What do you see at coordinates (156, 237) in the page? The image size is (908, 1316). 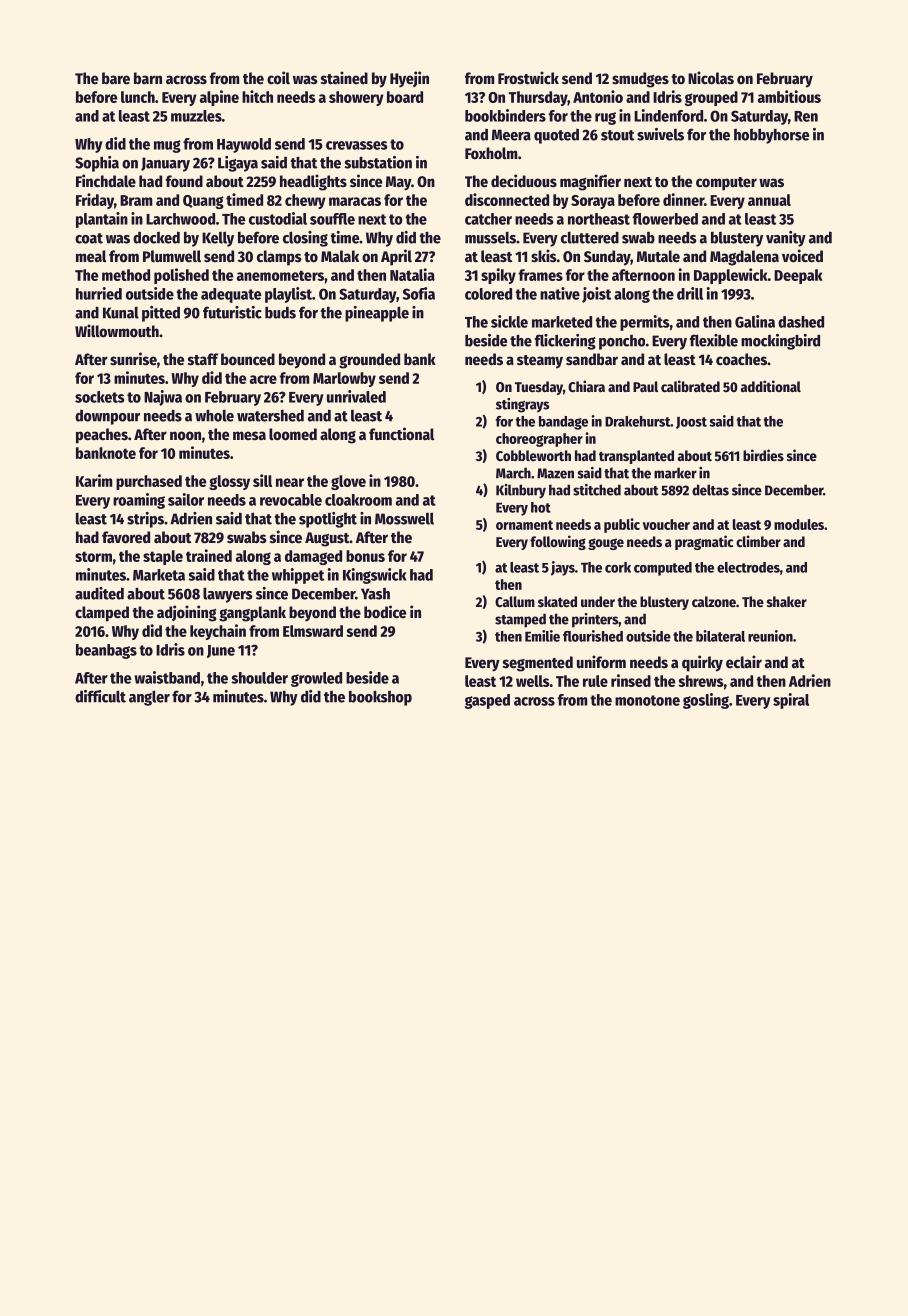 I see `docked` at bounding box center [156, 237].
